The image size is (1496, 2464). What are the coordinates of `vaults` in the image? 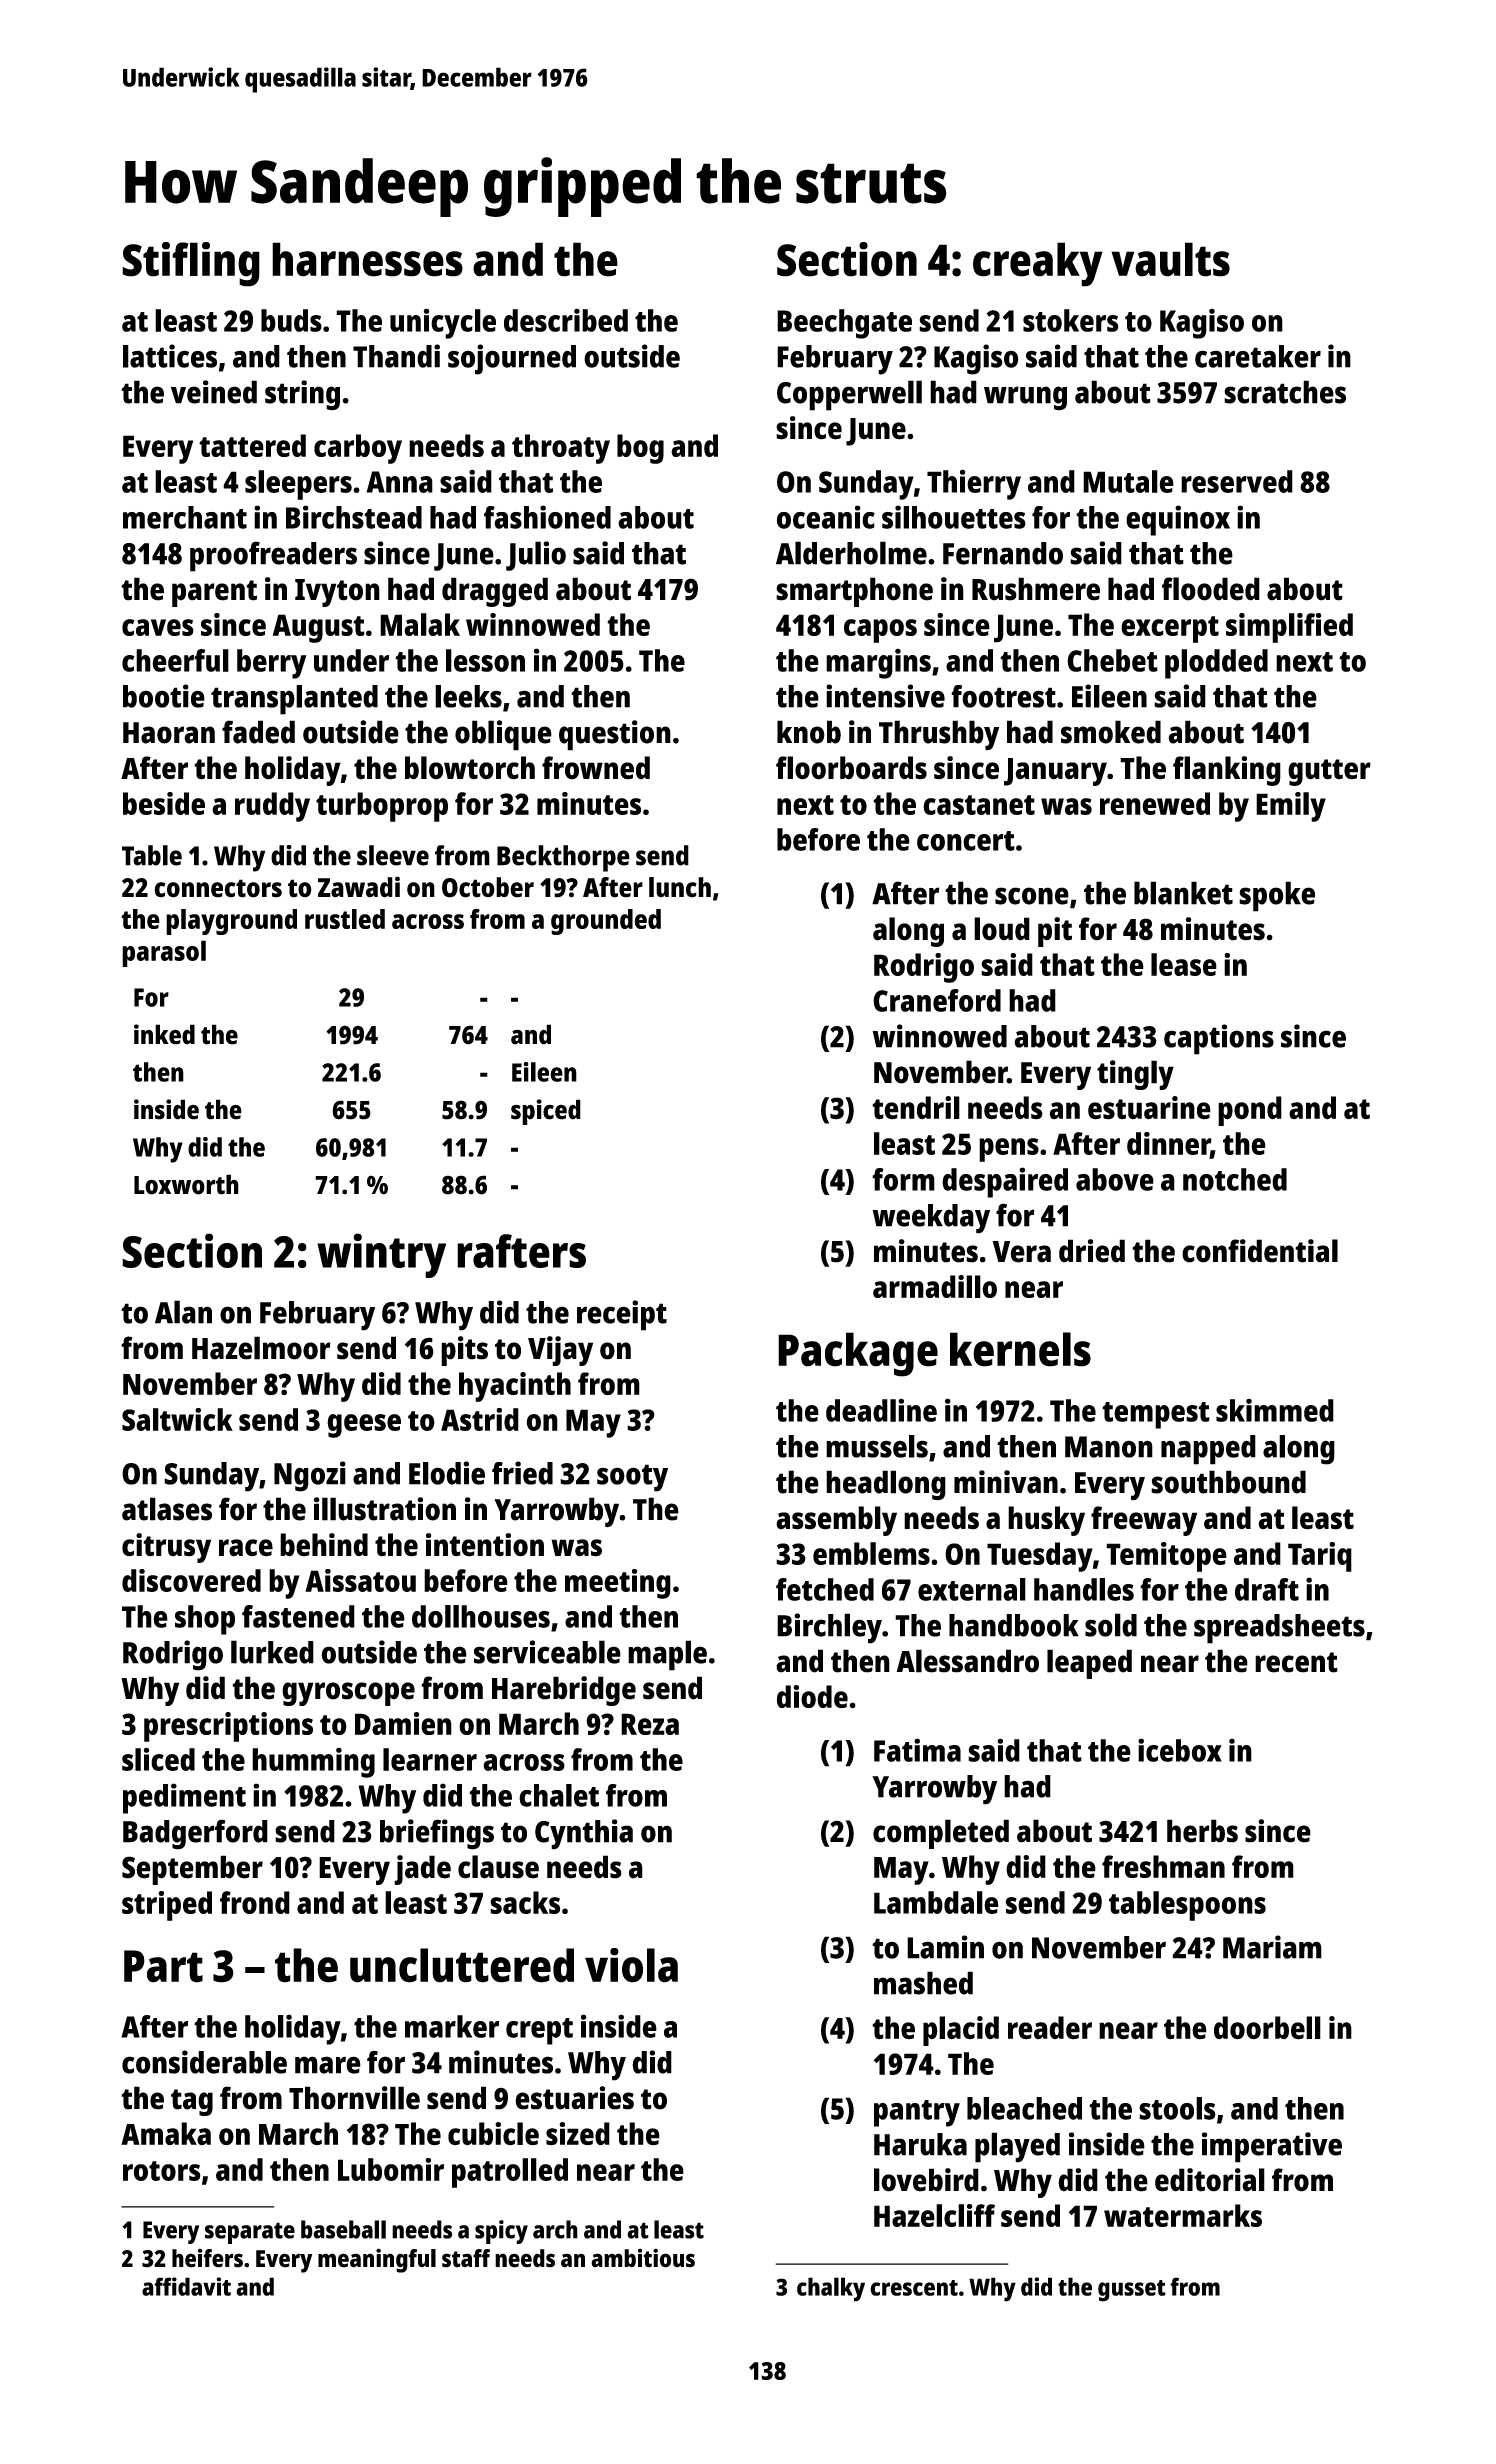 It's located at (1170, 259).
